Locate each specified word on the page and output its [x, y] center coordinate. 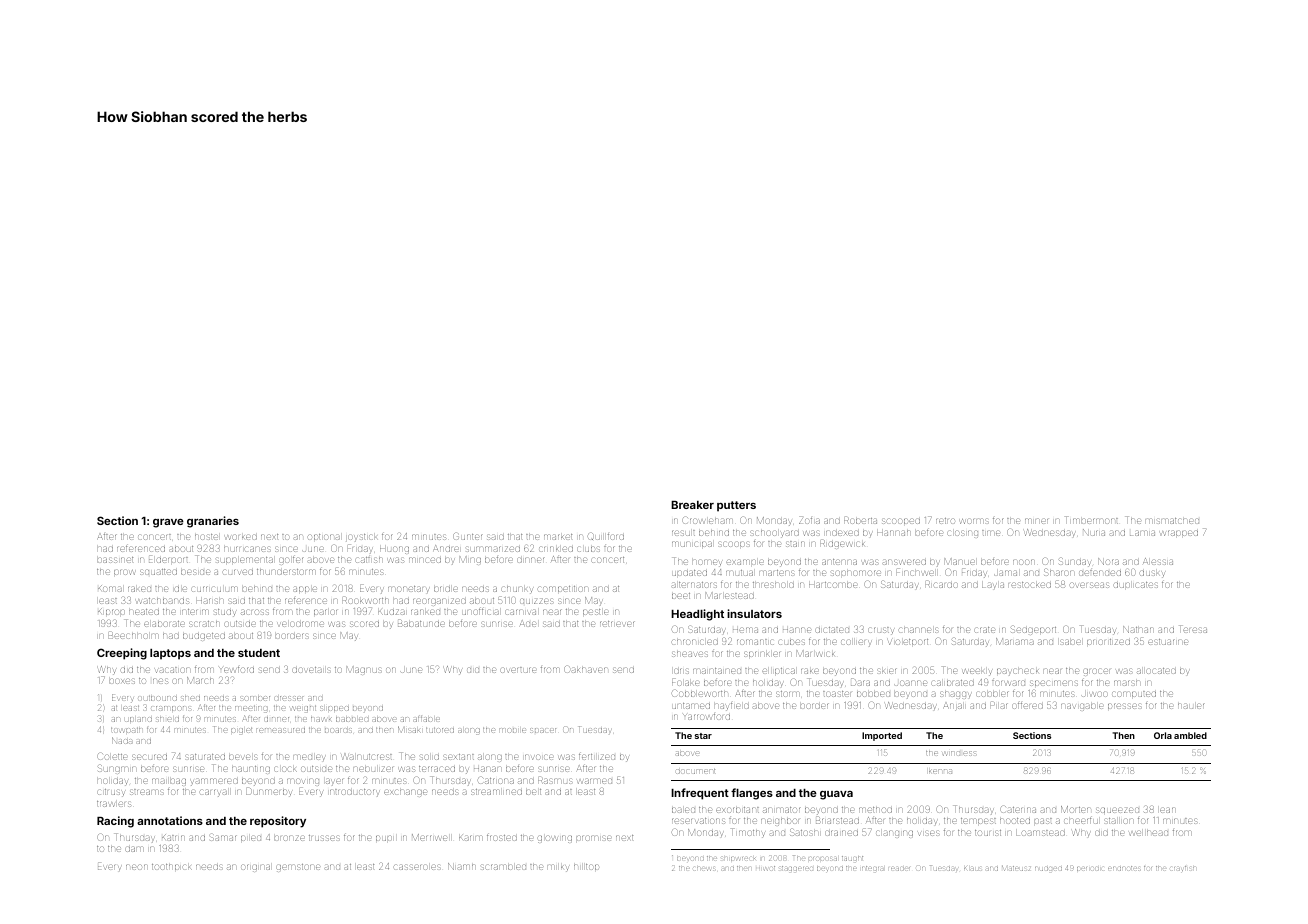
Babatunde [421, 623]
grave [168, 523]
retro [945, 521]
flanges [752, 794]
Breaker [692, 505]
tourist [988, 833]
